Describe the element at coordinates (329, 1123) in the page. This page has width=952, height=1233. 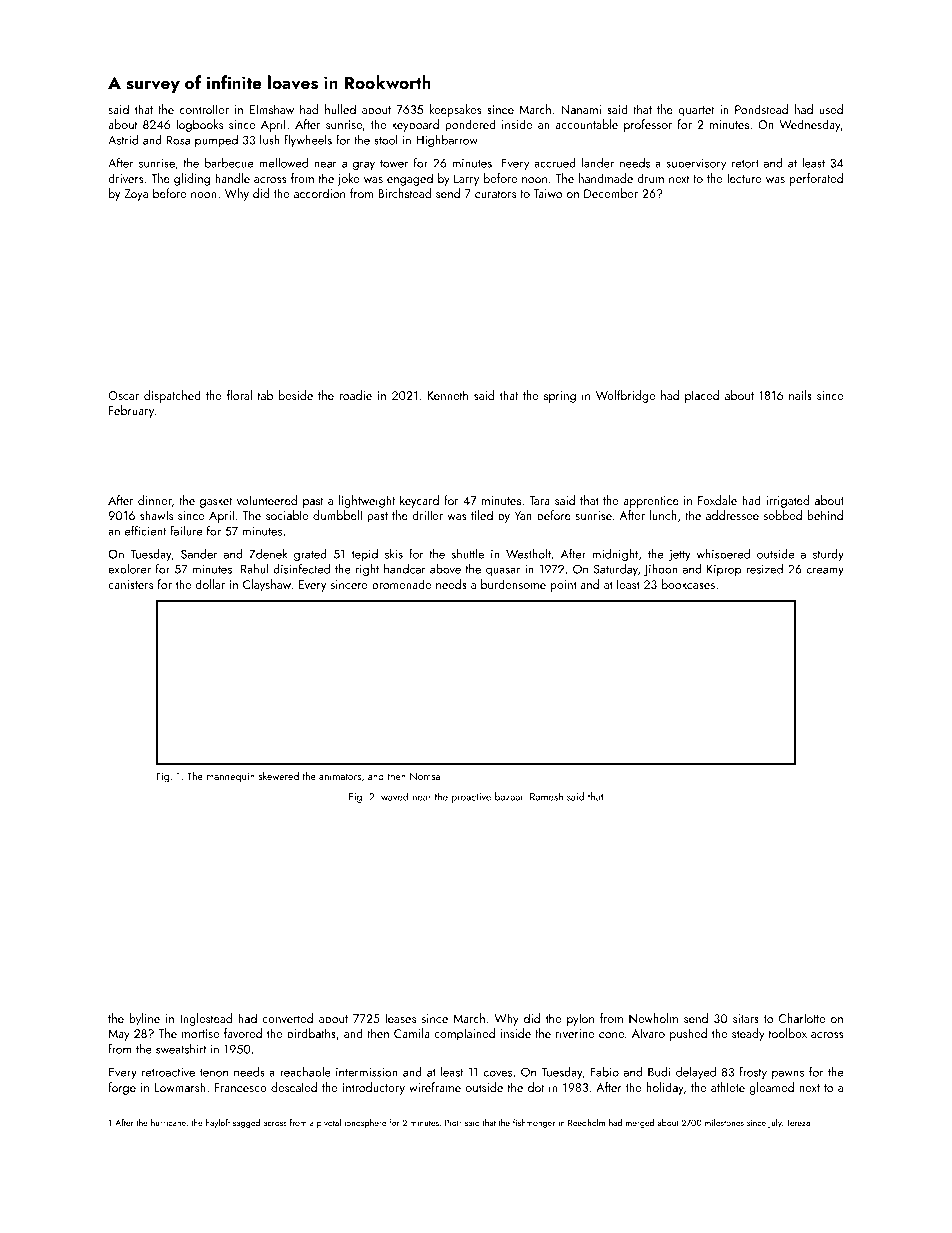
I see `pivotal` at that location.
